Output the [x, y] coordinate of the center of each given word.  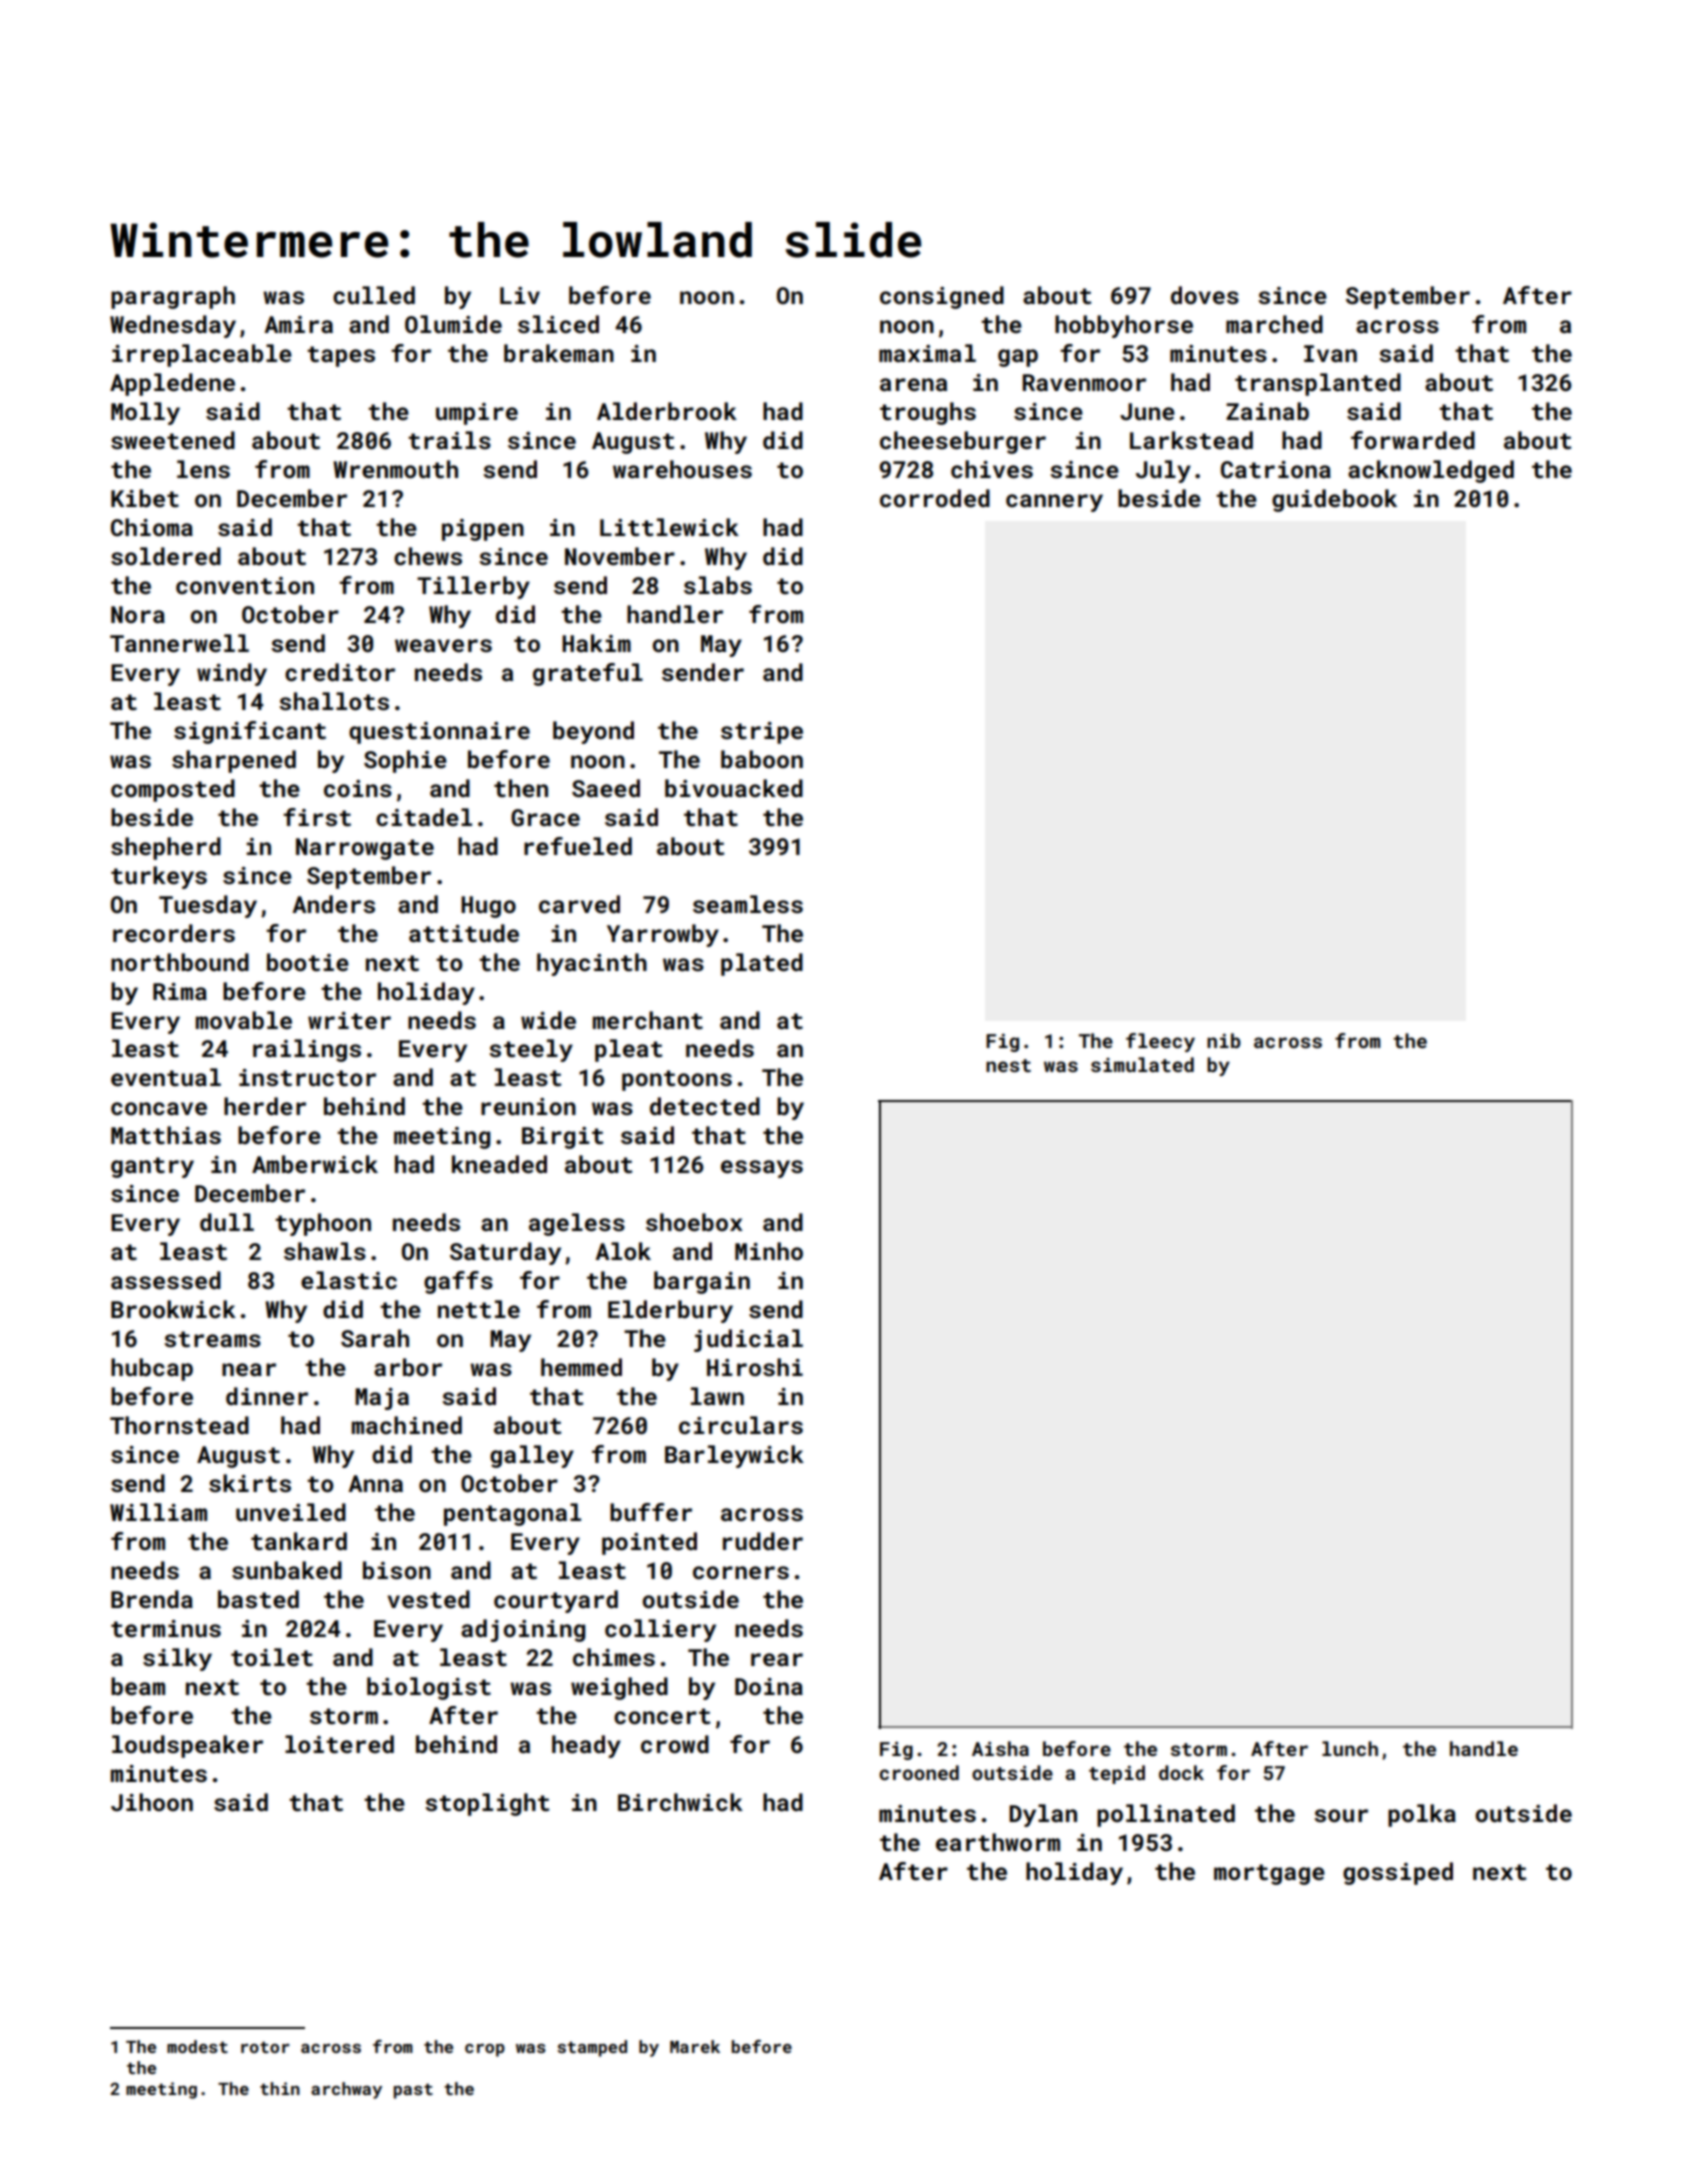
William [158, 1512]
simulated [1142, 1064]
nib [1224, 1040]
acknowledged [1431, 471]
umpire [477, 414]
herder [265, 1106]
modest [197, 2046]
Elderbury [670, 1311]
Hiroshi [755, 1367]
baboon [762, 759]
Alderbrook [667, 411]
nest [1008, 1065]
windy [232, 674]
